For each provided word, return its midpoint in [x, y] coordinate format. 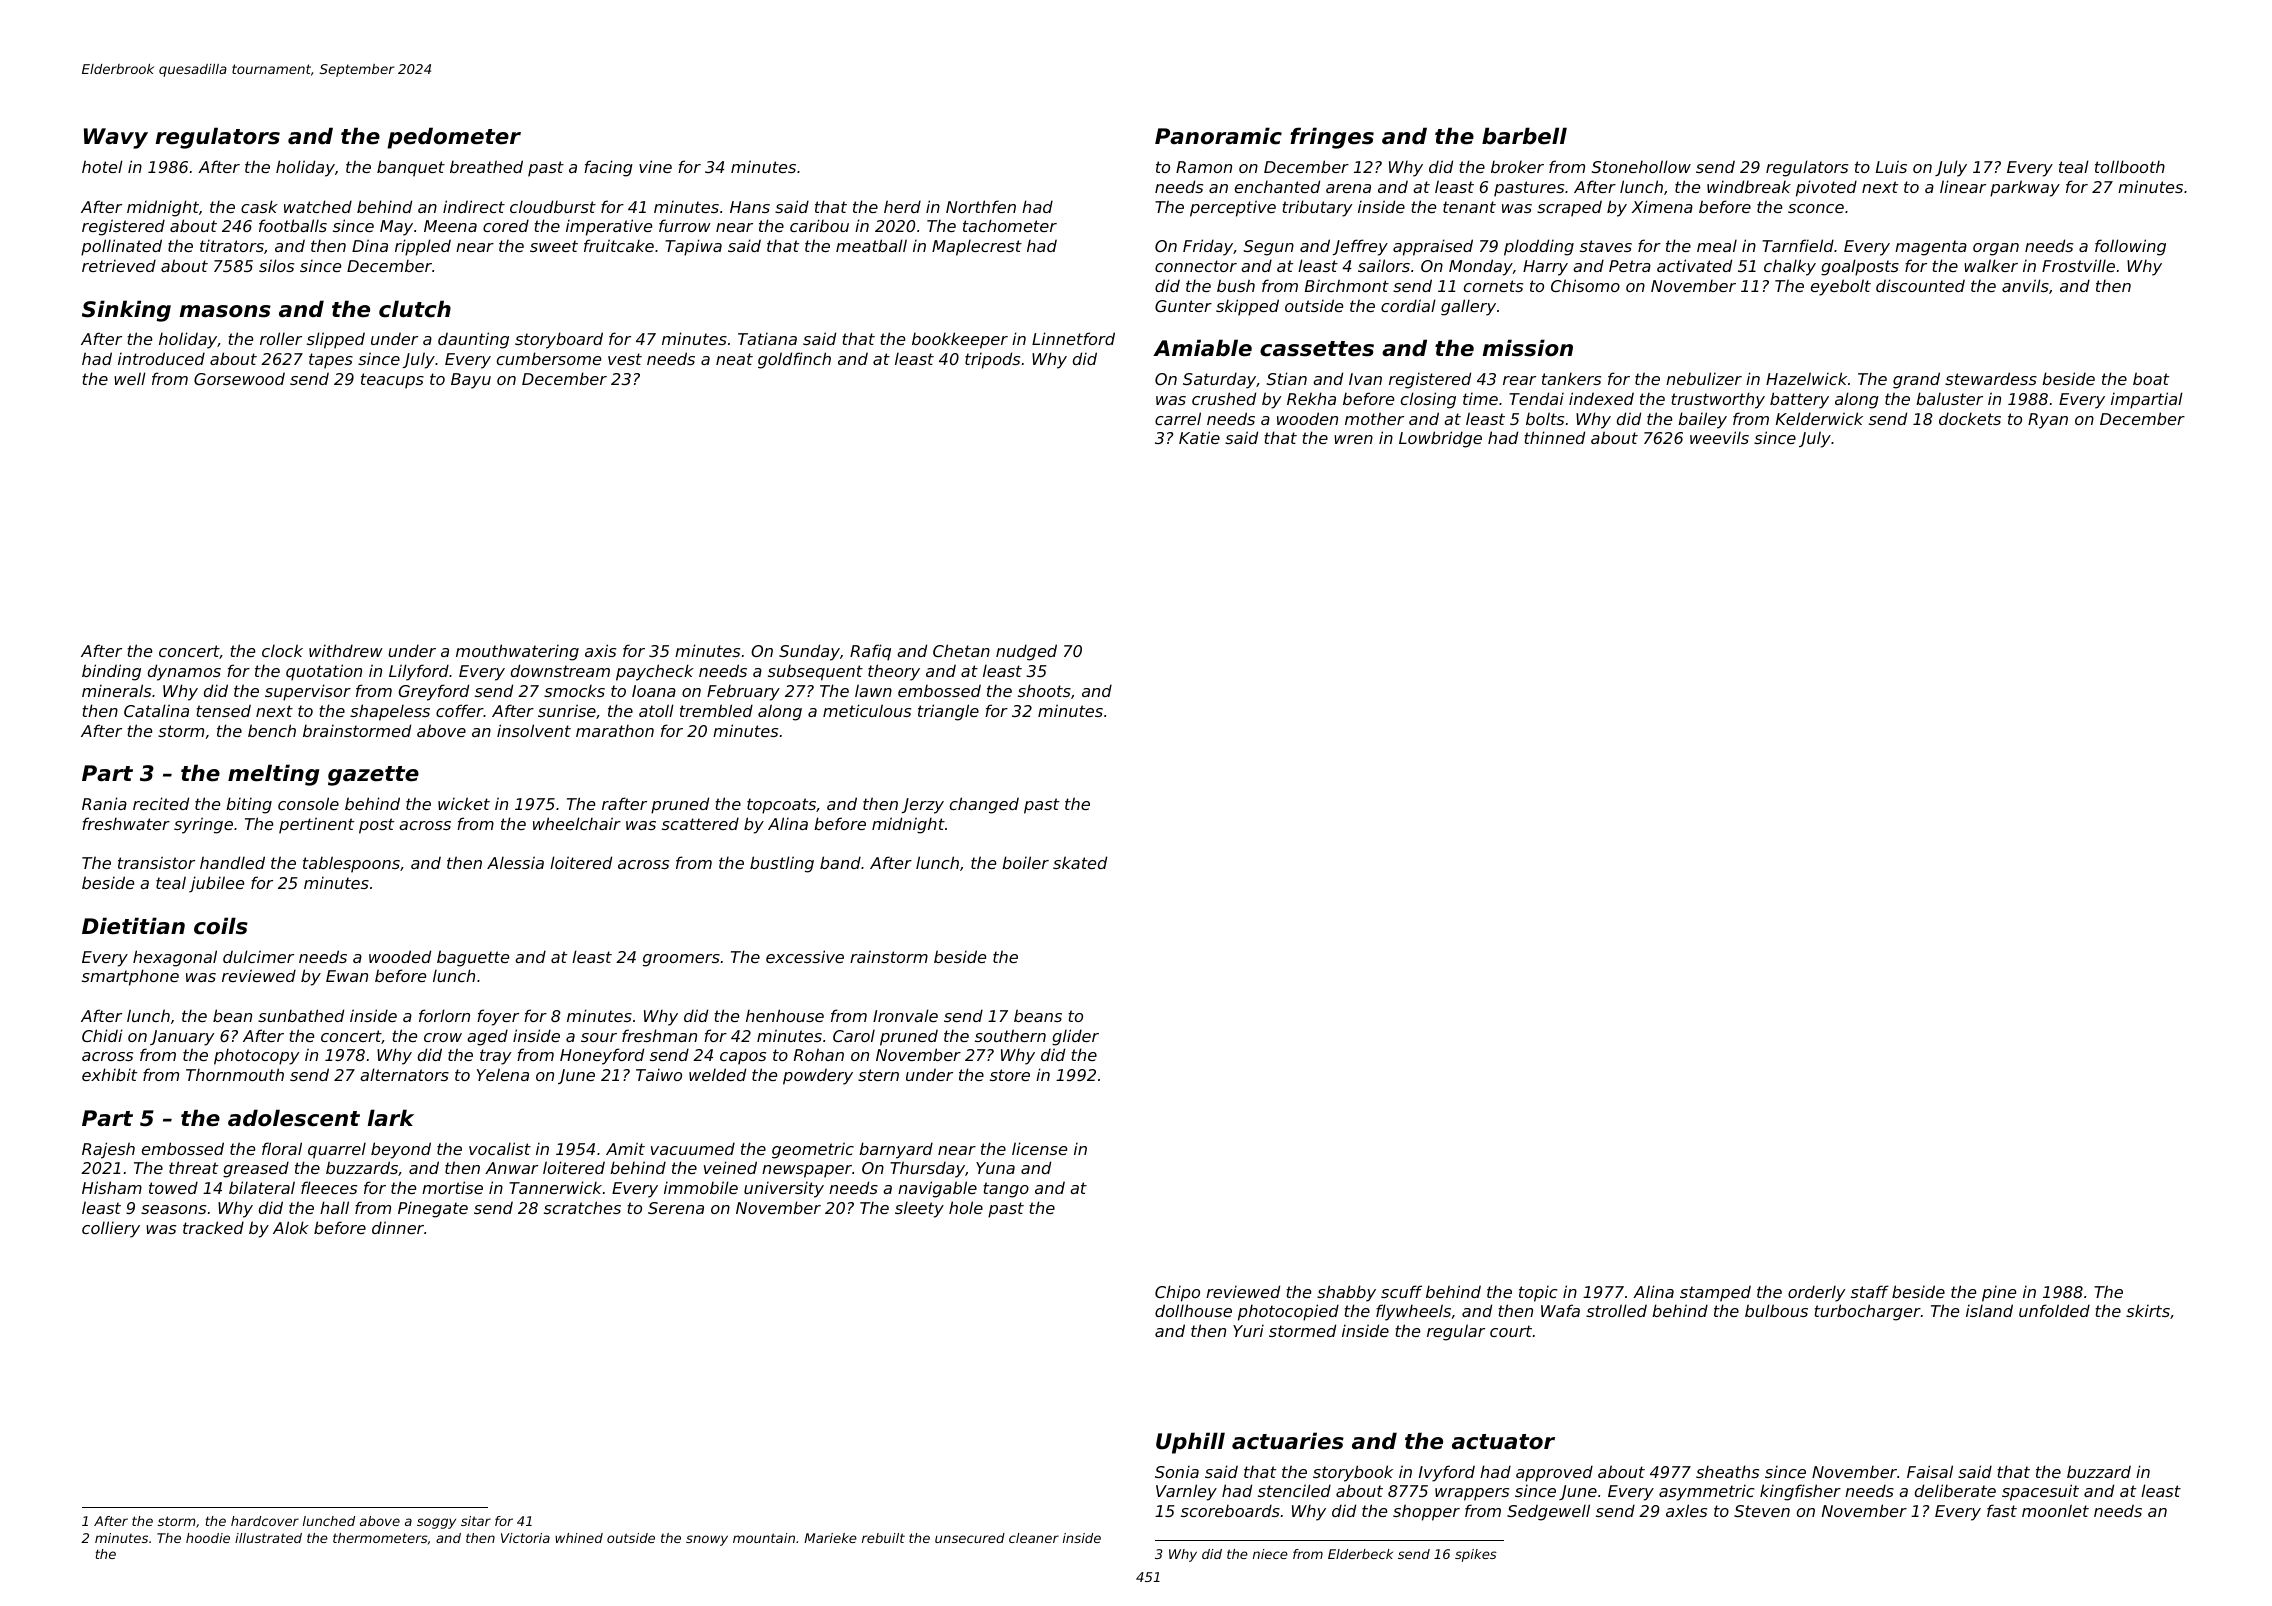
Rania [104, 803]
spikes [1476, 1555]
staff [1870, 1291]
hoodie [208, 1538]
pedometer [454, 138]
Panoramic [1218, 136]
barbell [1524, 136]
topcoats [781, 806]
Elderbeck [1360, 1554]
